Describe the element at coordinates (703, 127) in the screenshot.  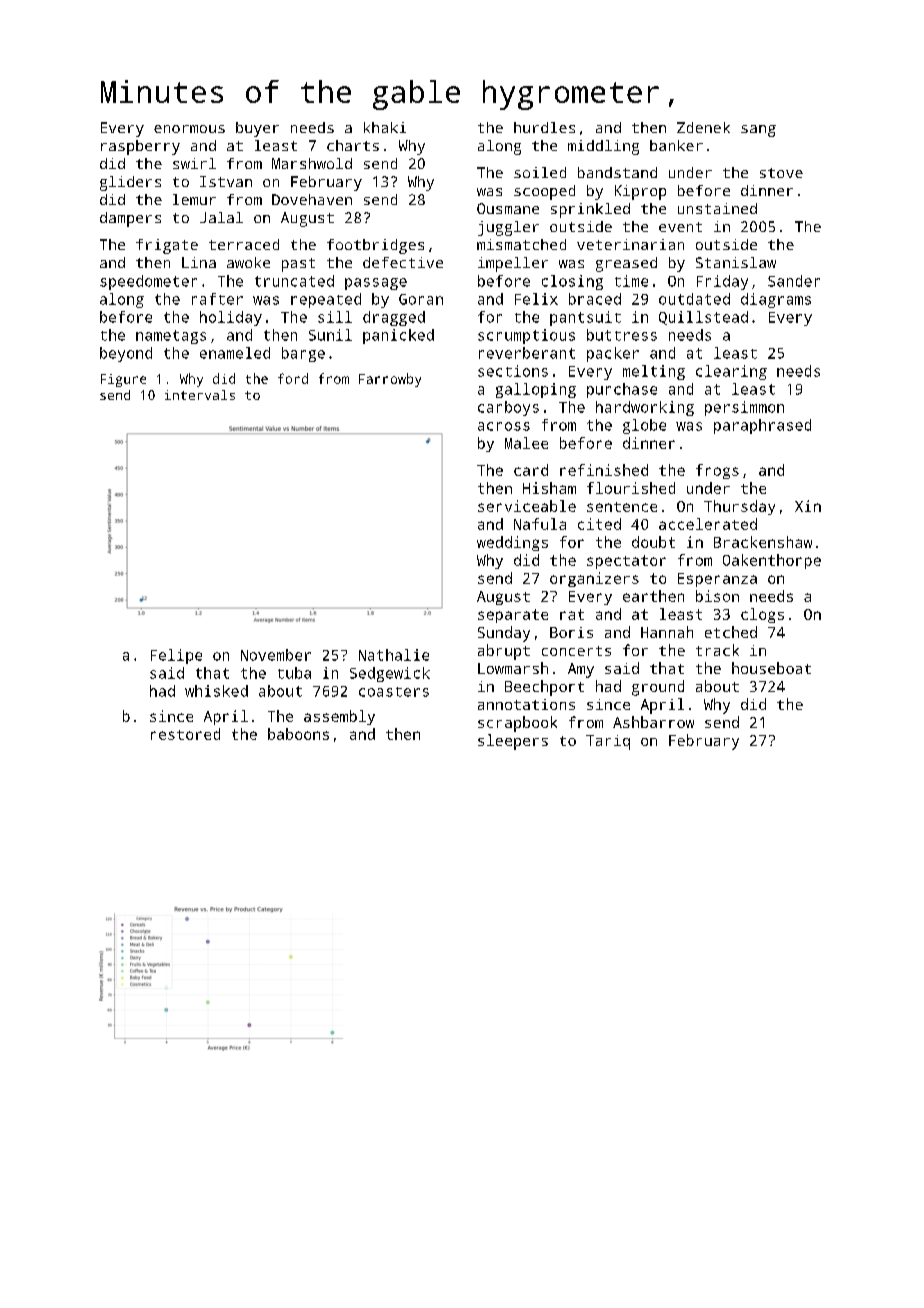
I see `Zdenek` at that location.
